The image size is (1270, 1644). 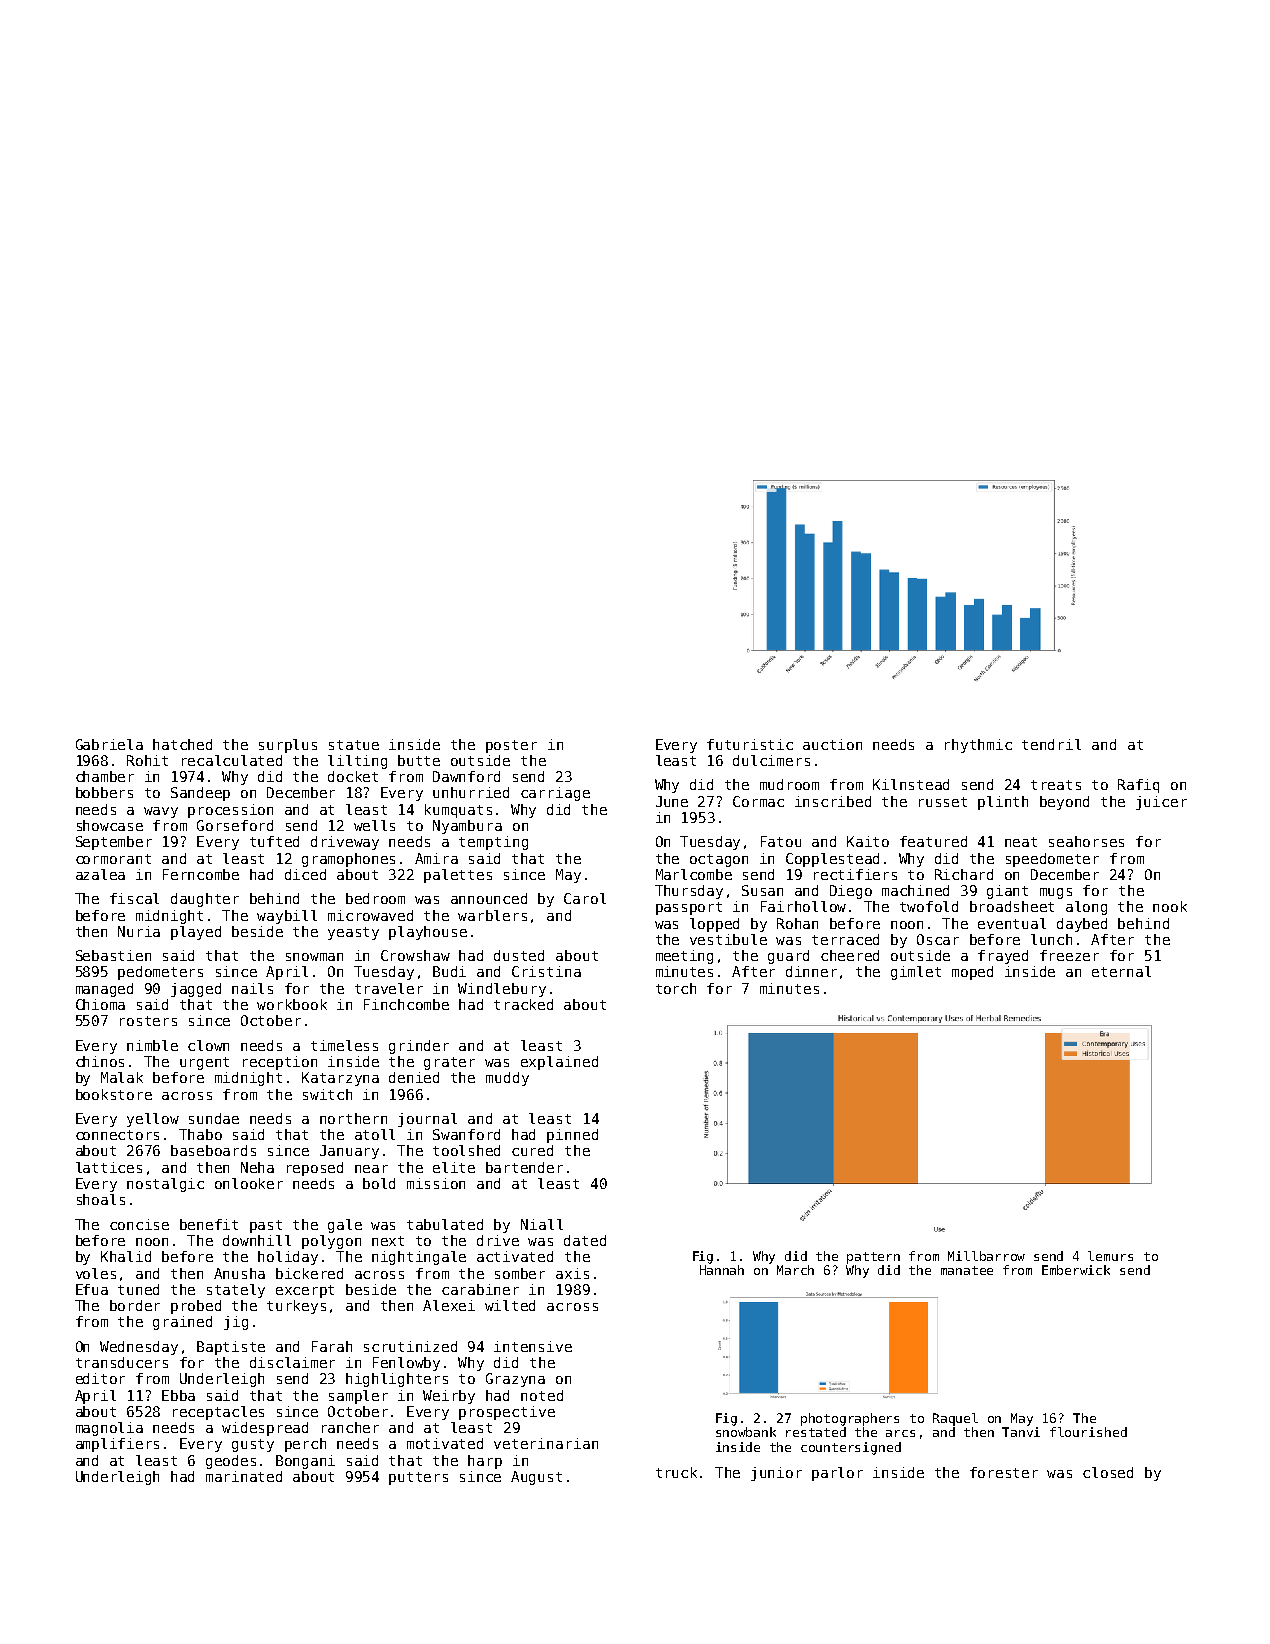 I want to click on seahorses, so click(x=1086, y=841).
